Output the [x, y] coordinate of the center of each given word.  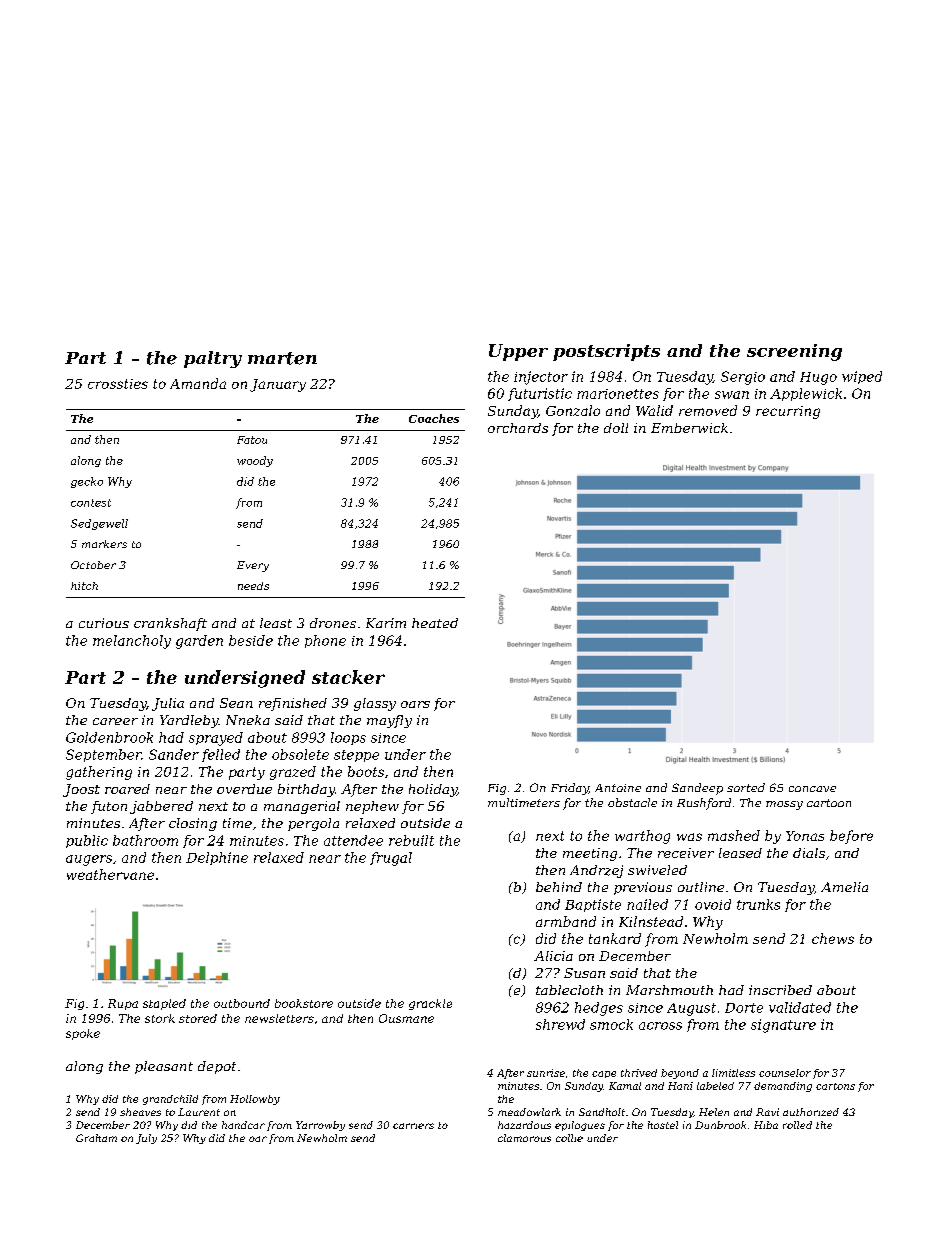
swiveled [657, 870]
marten [282, 358]
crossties [118, 384]
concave [812, 789]
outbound [242, 1003]
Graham [96, 1138]
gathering [99, 773]
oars [415, 704]
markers [104, 544]
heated [435, 623]
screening [794, 352]
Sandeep [697, 789]
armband [566, 921]
